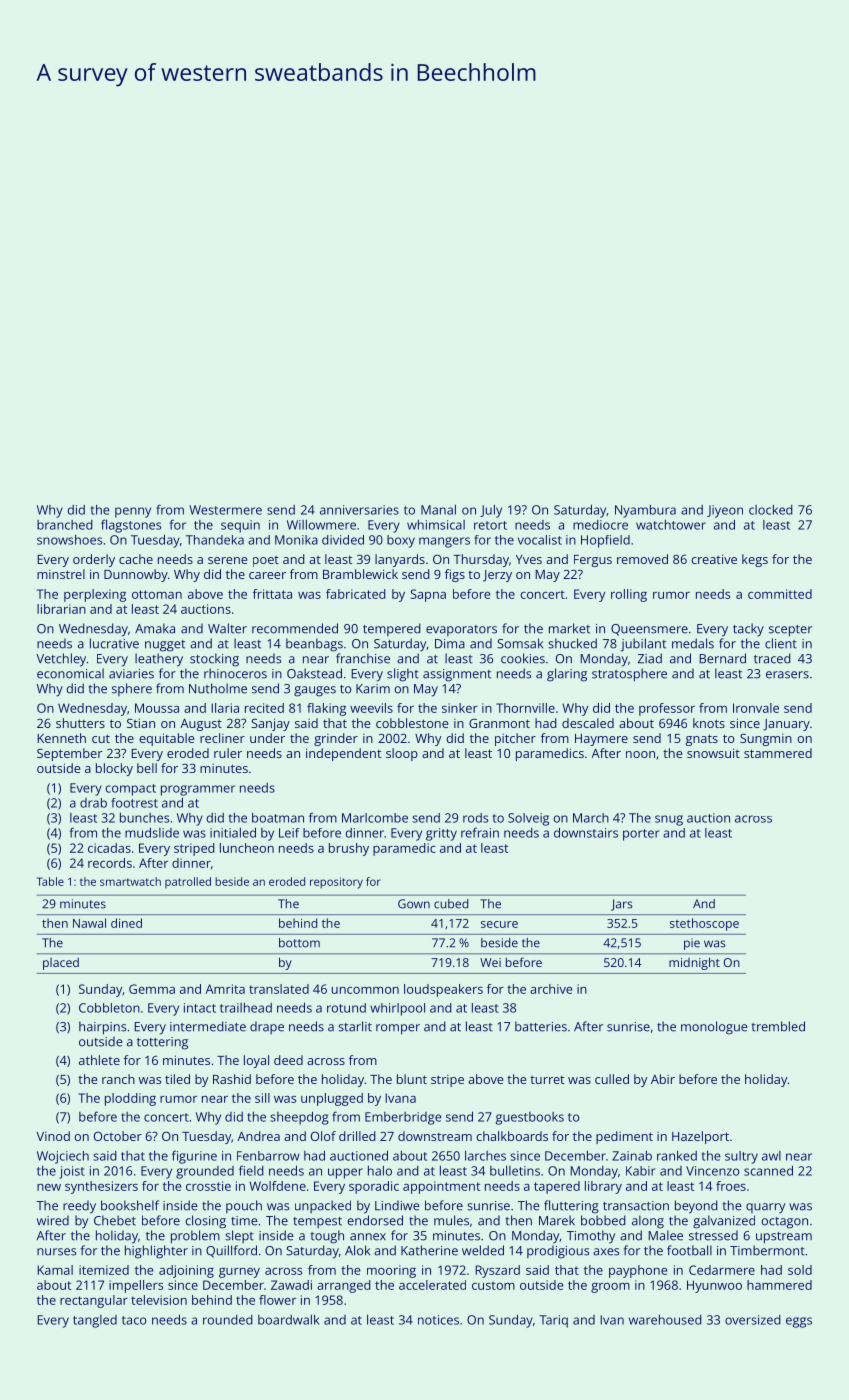 This screenshot has width=849, height=1400. What do you see at coordinates (645, 511) in the screenshot?
I see `Nyambura` at bounding box center [645, 511].
